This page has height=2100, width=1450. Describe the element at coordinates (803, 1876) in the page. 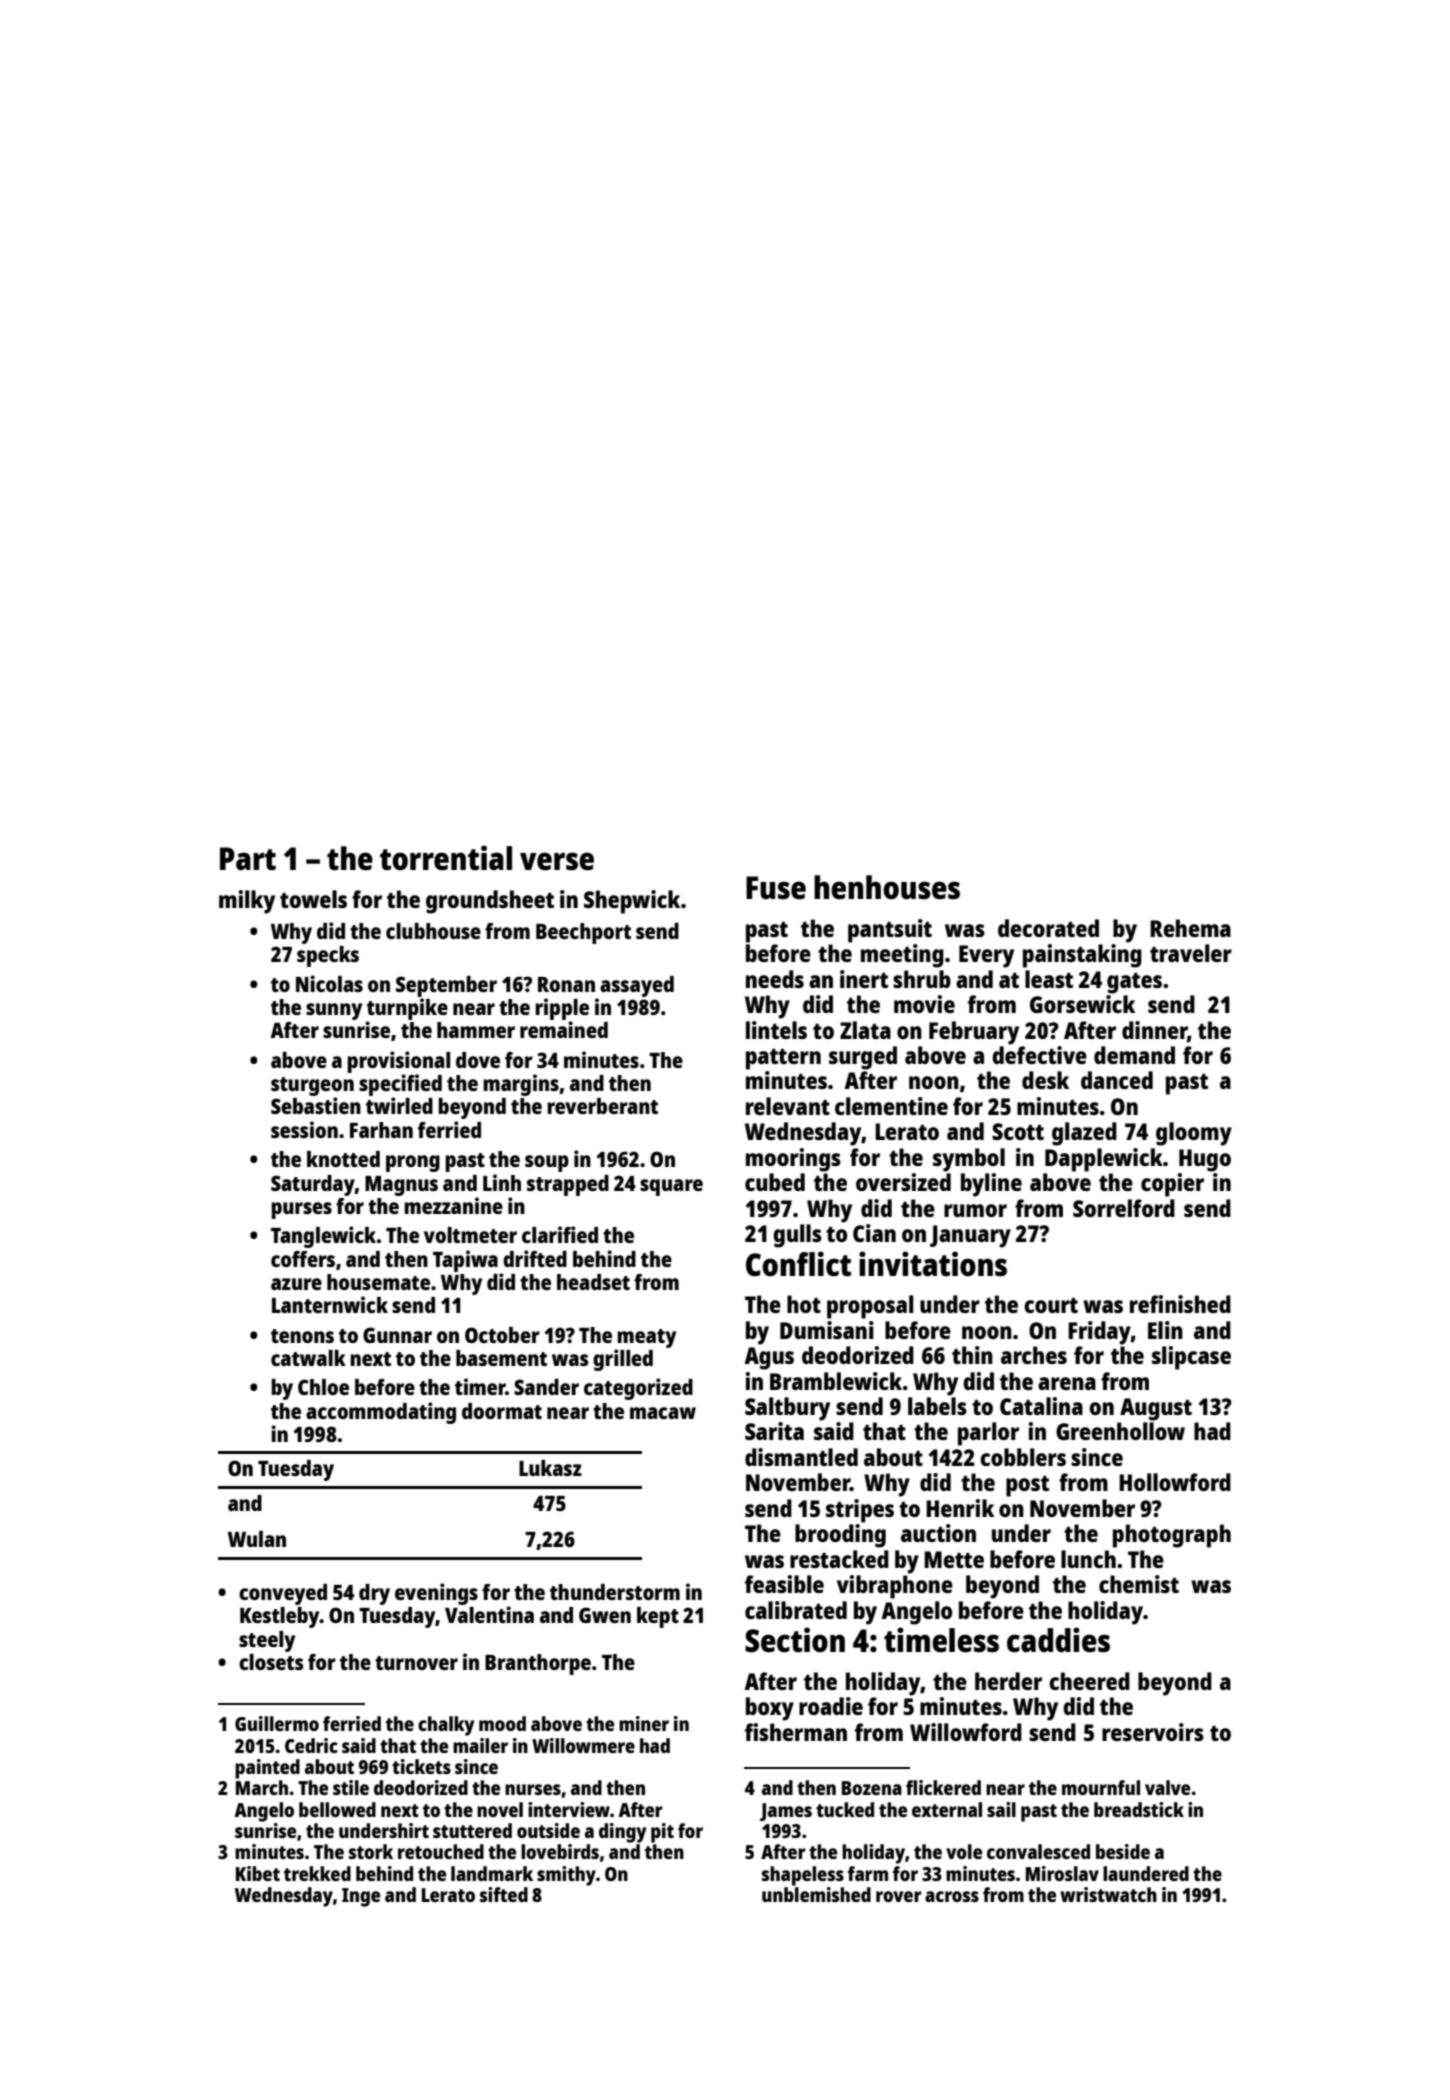

I see `shapeless` at that location.
